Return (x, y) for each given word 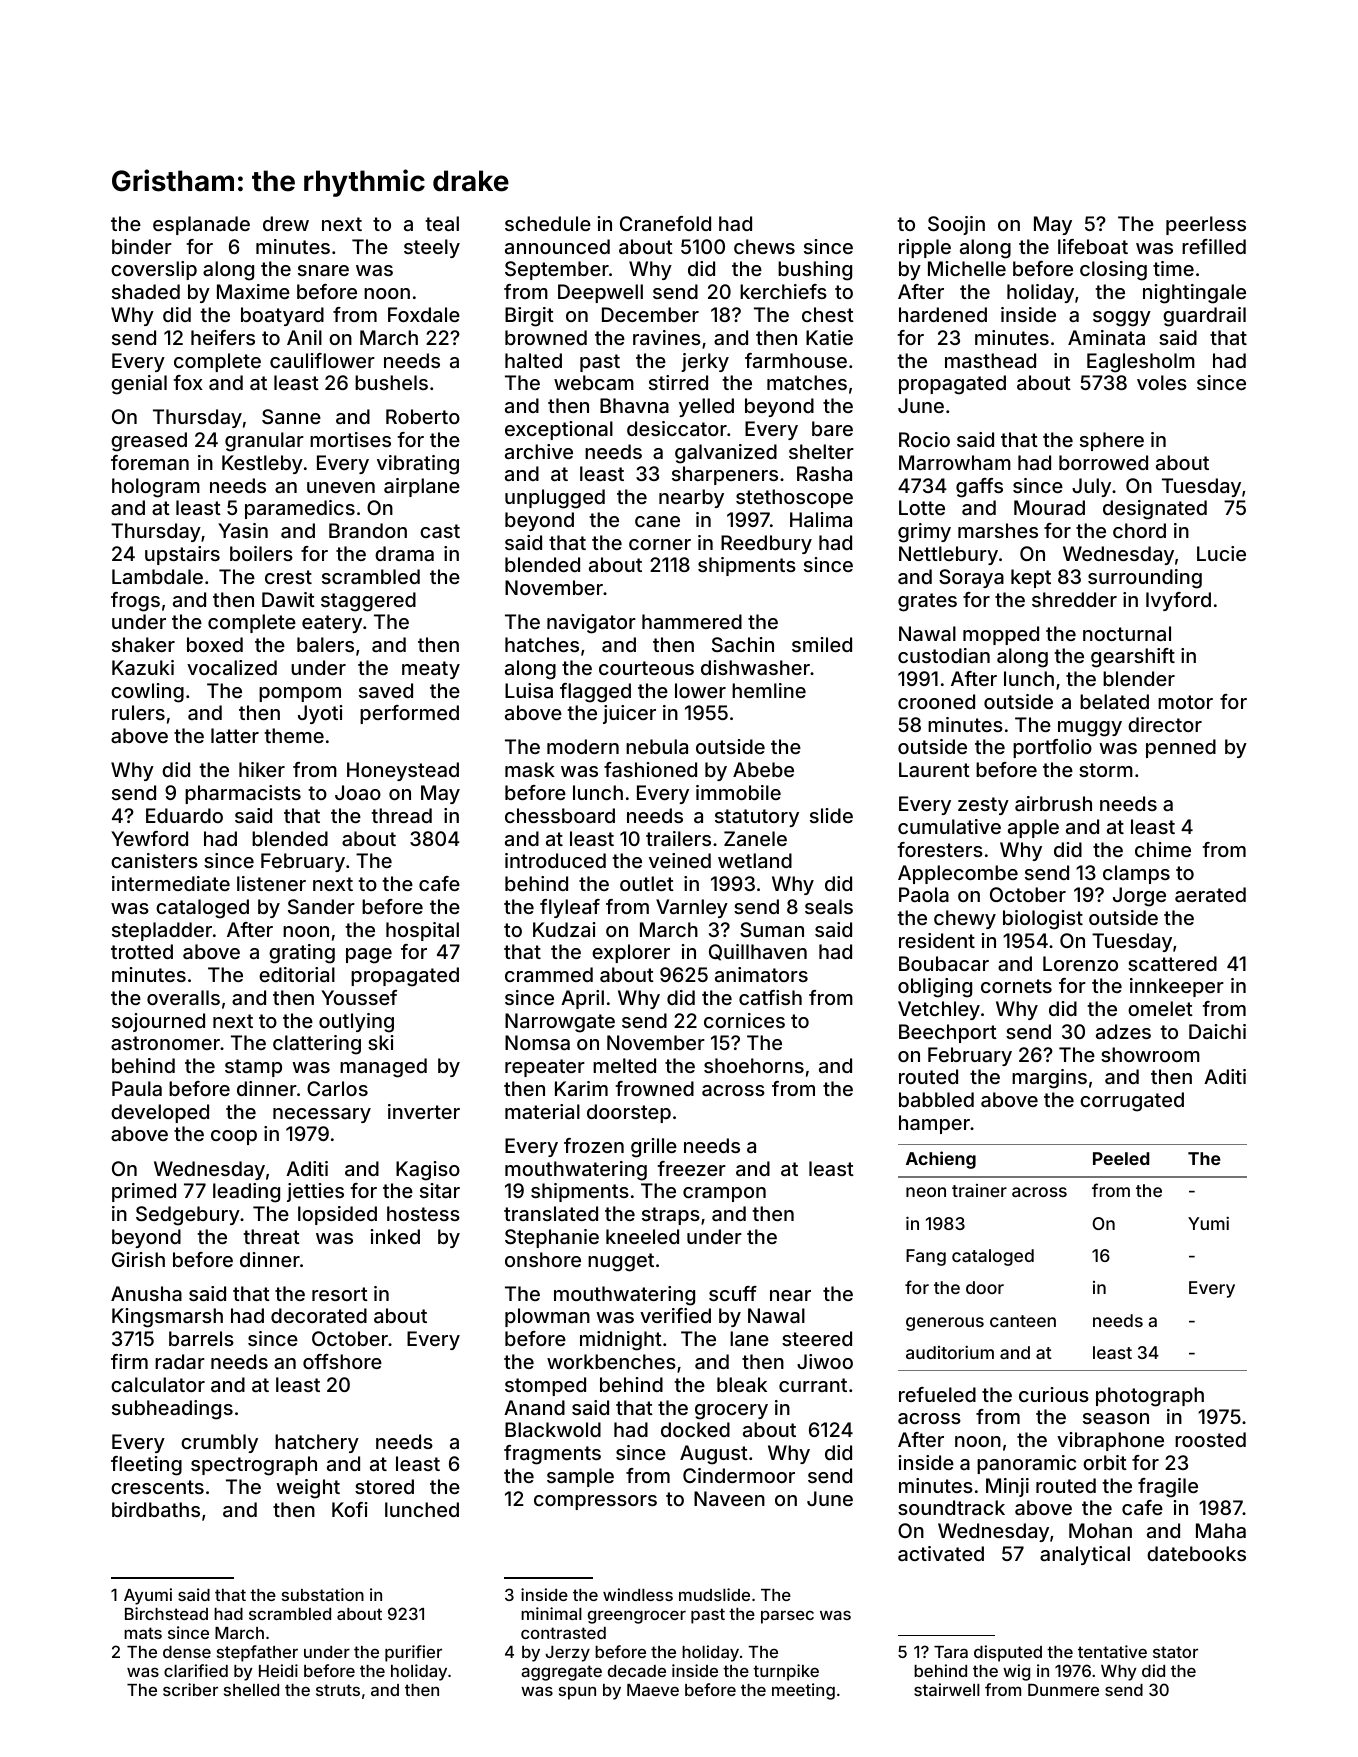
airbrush (1053, 803)
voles (1162, 382)
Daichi (1217, 1031)
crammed (549, 974)
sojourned (158, 1022)
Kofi (350, 1509)
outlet (647, 883)
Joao (358, 792)
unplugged (555, 499)
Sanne (291, 416)
